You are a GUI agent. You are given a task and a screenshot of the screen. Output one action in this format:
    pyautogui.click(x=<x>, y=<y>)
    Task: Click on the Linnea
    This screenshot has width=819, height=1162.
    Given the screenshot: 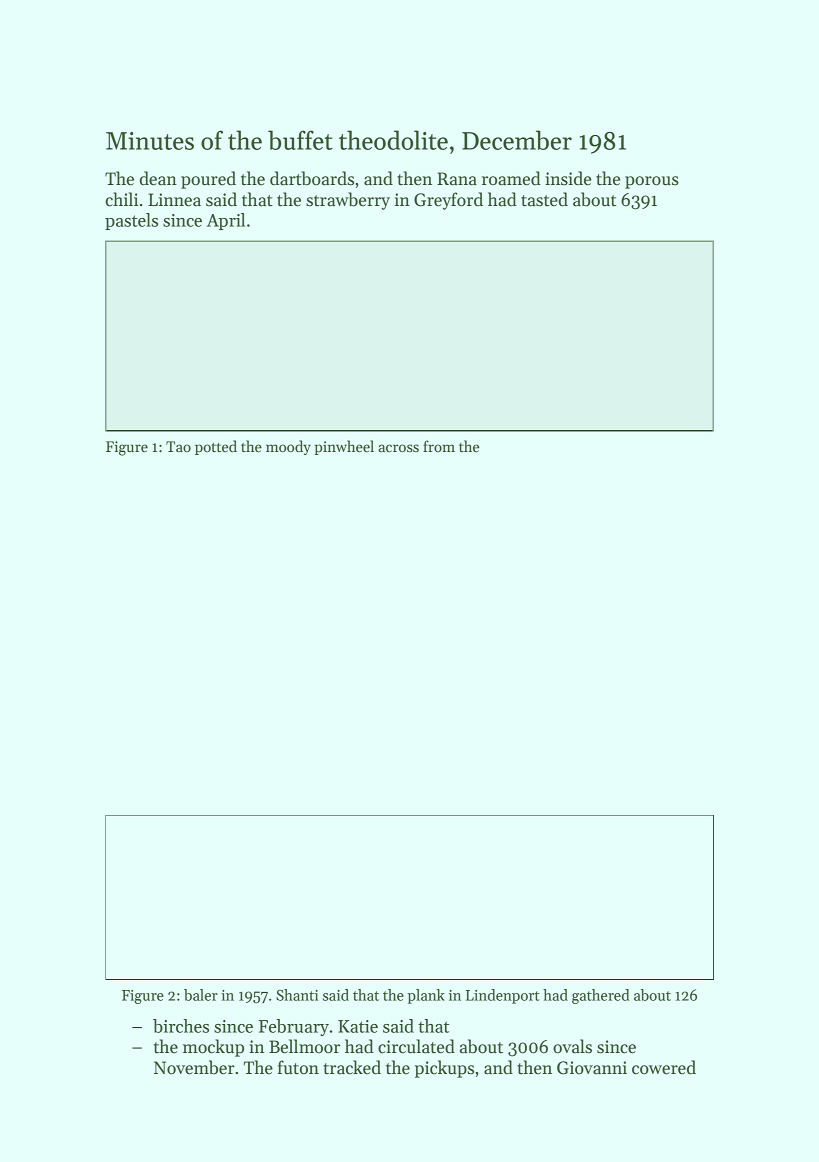 What is the action you would take?
    pyautogui.click(x=174, y=200)
